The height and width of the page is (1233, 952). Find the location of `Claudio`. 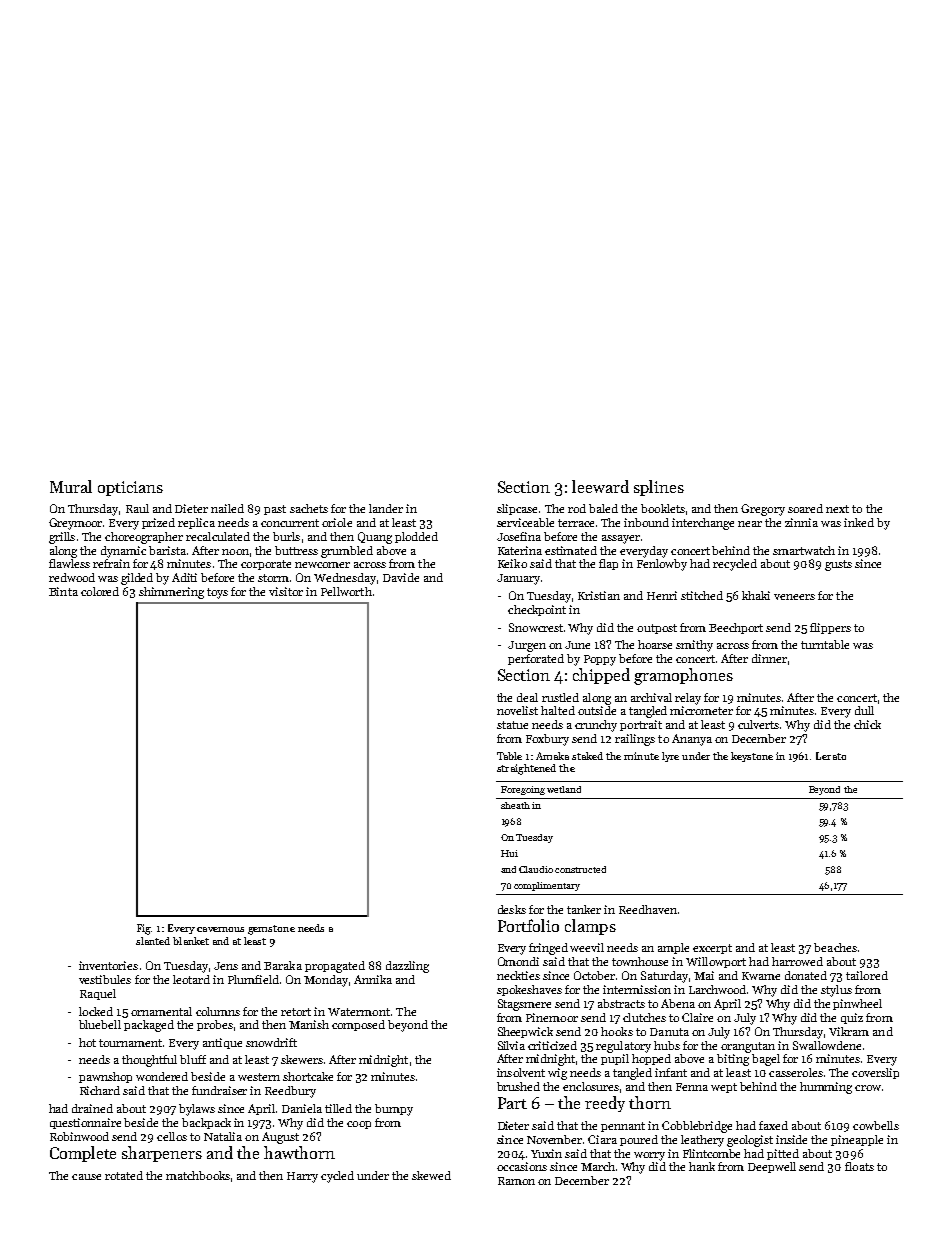

Claudio is located at coordinates (536, 869).
